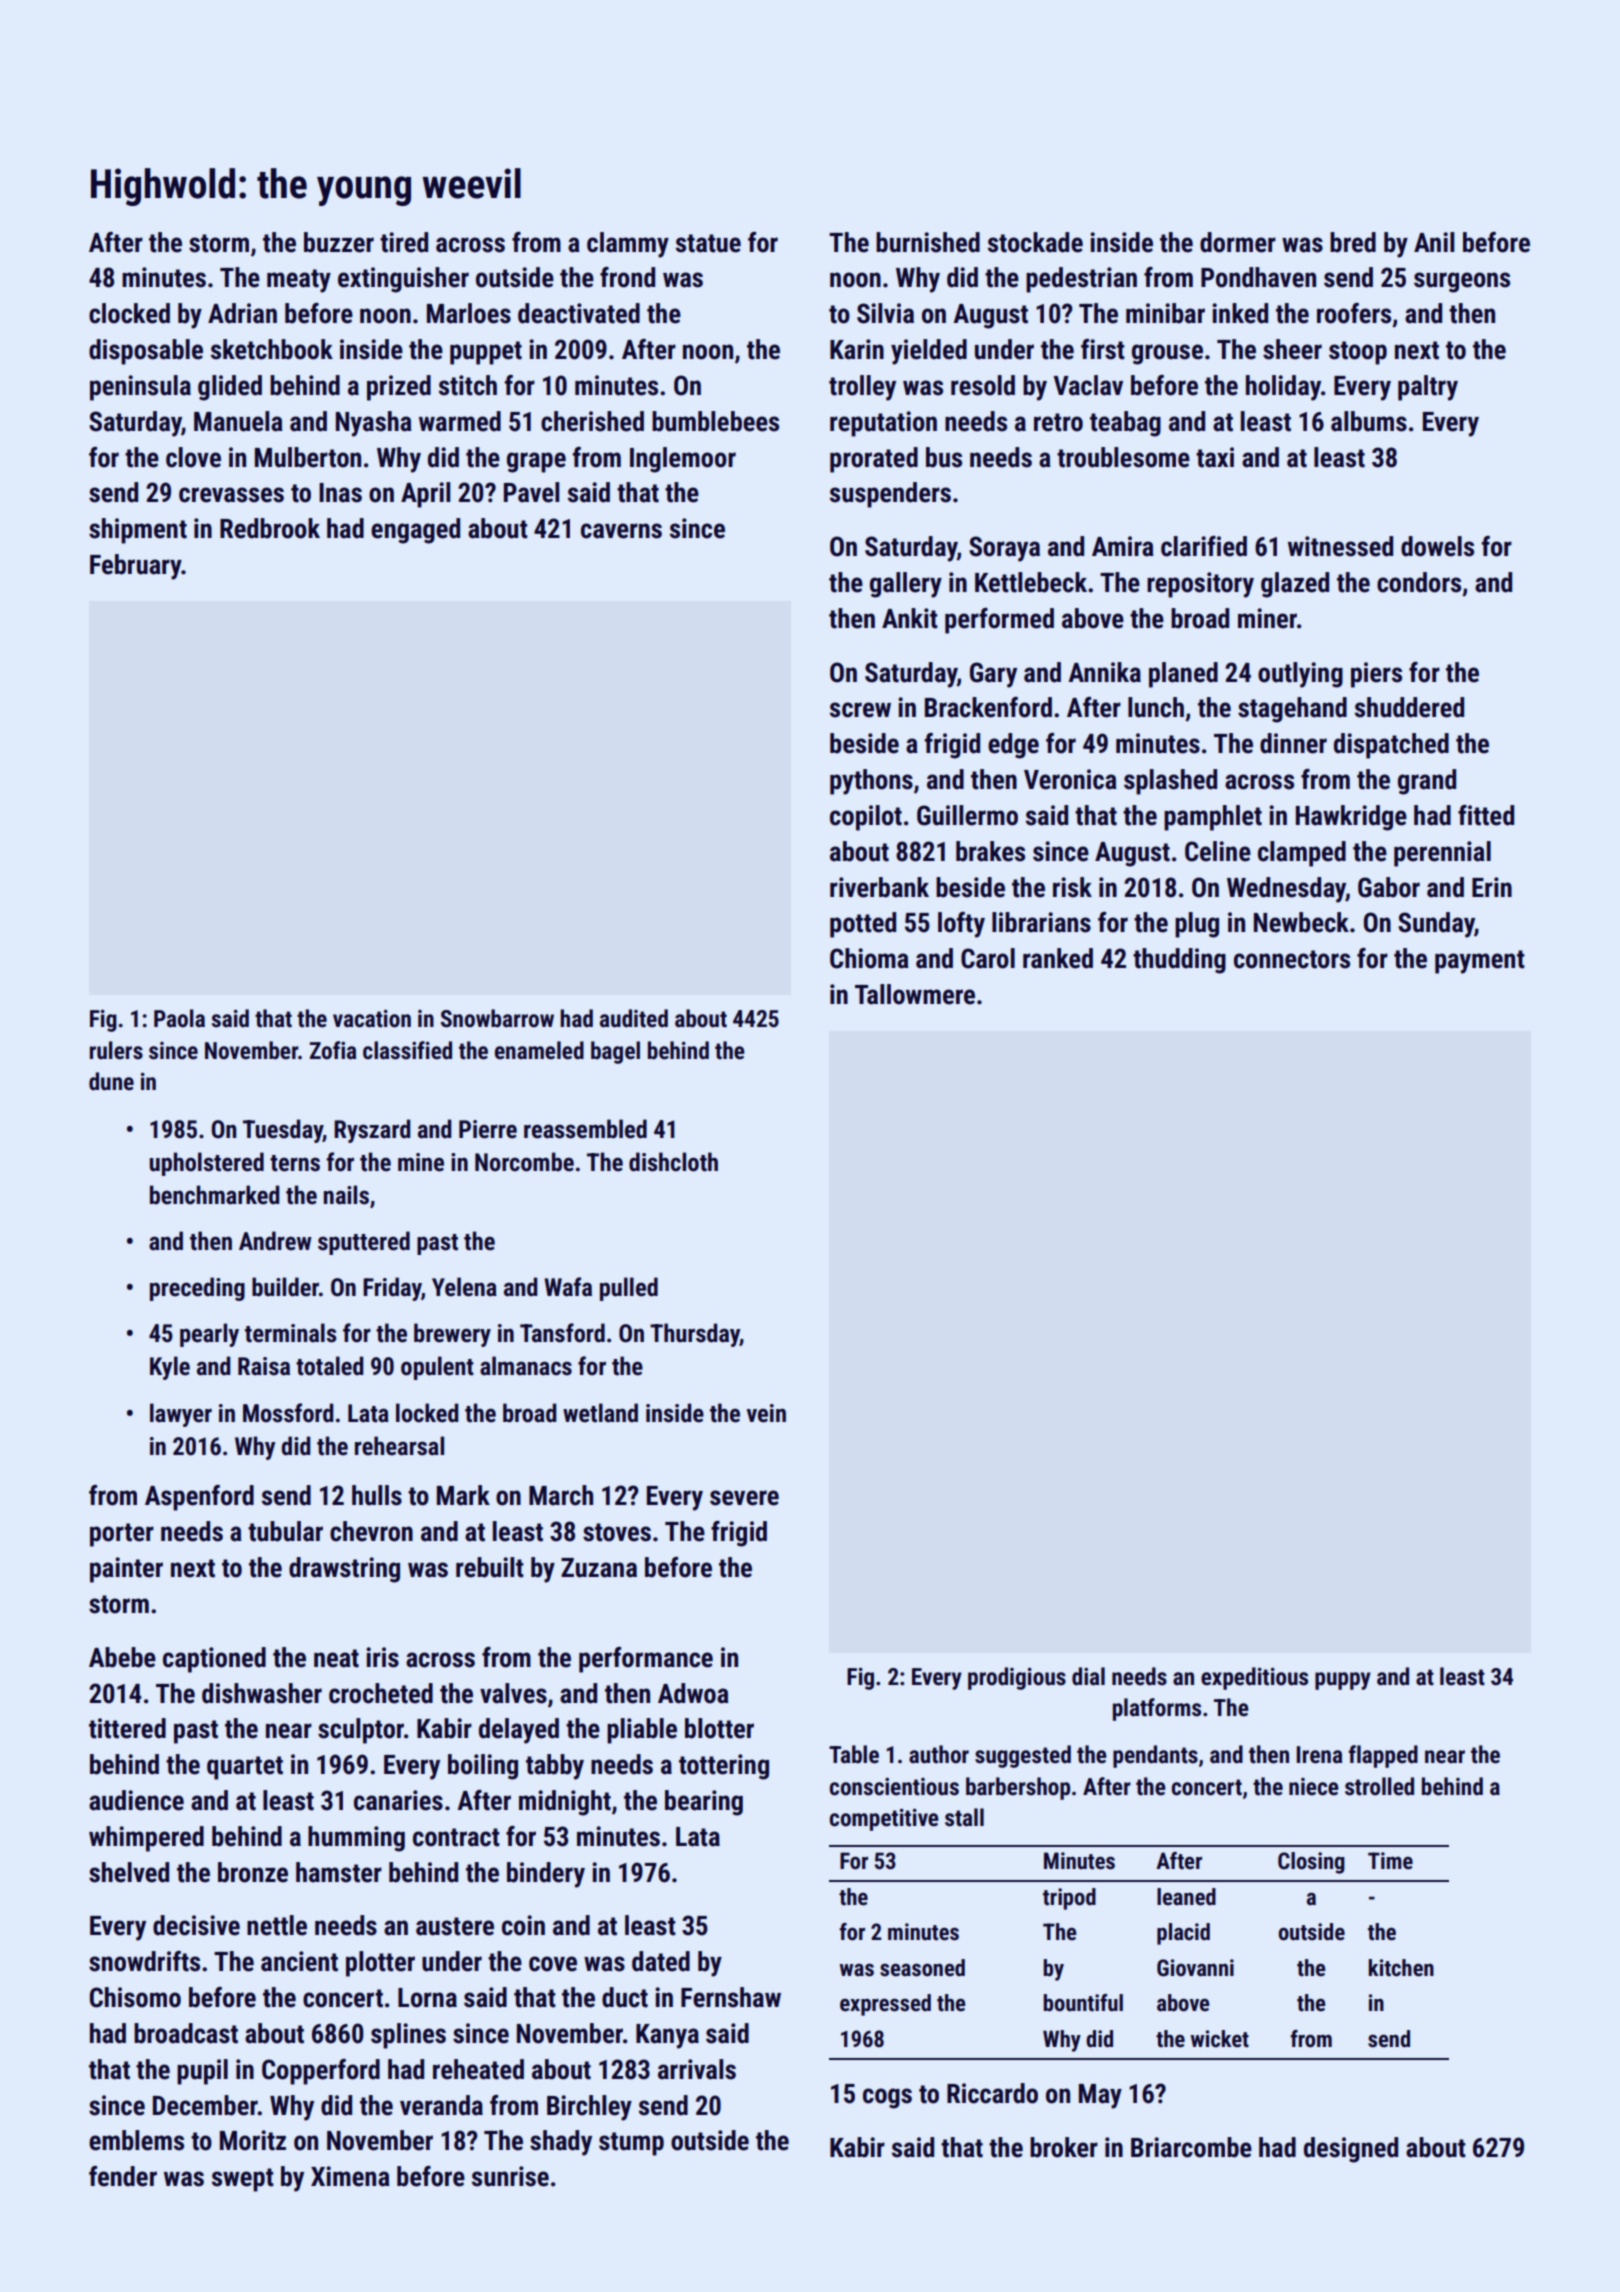 This screenshot has width=1620, height=2292. I want to click on brewery, so click(452, 1335).
